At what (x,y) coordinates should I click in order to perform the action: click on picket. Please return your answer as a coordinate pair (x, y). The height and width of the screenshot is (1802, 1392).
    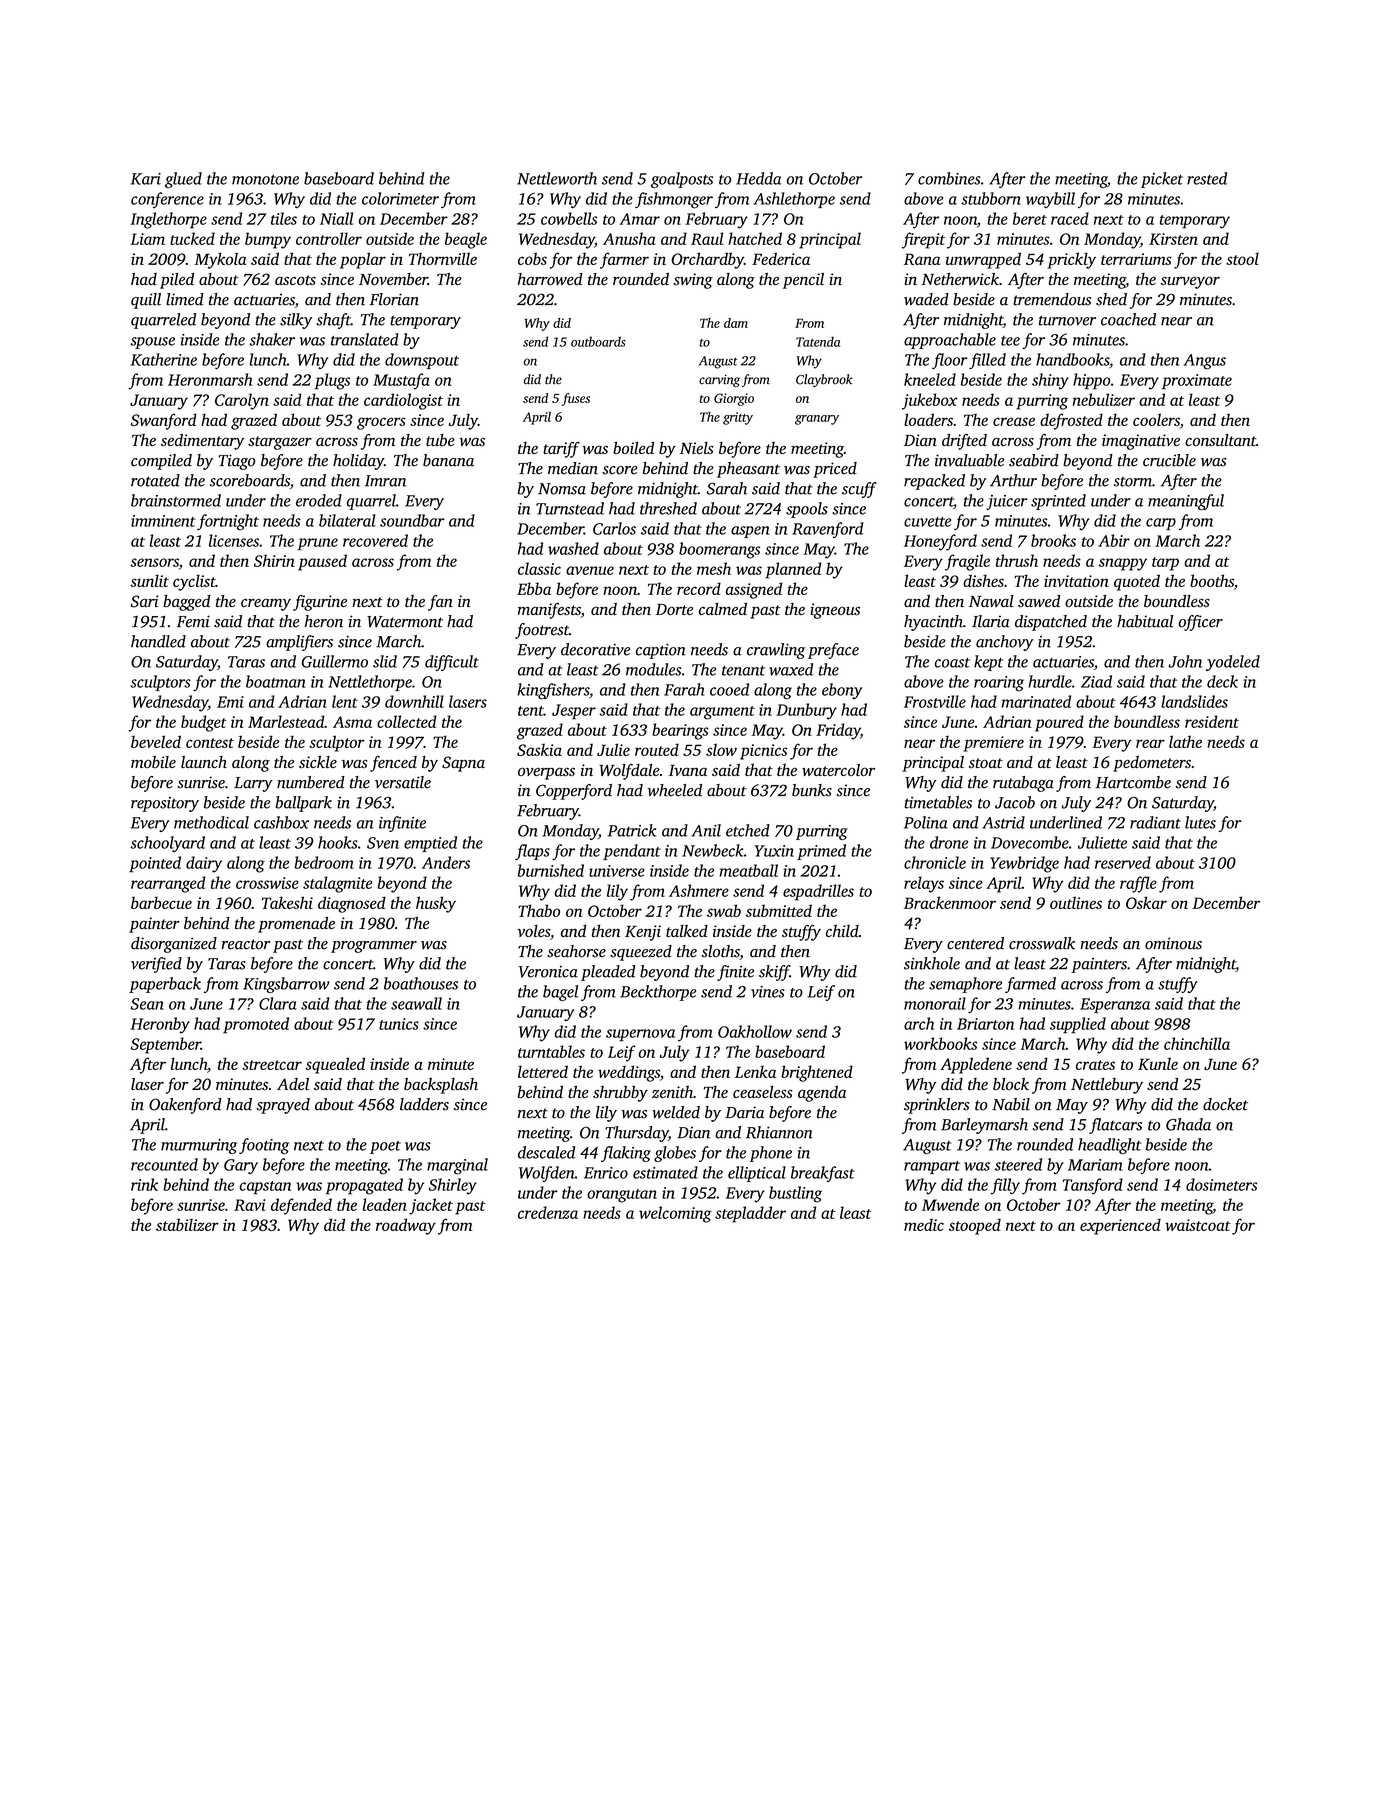
    Looking at the image, I should click on (1162, 180).
